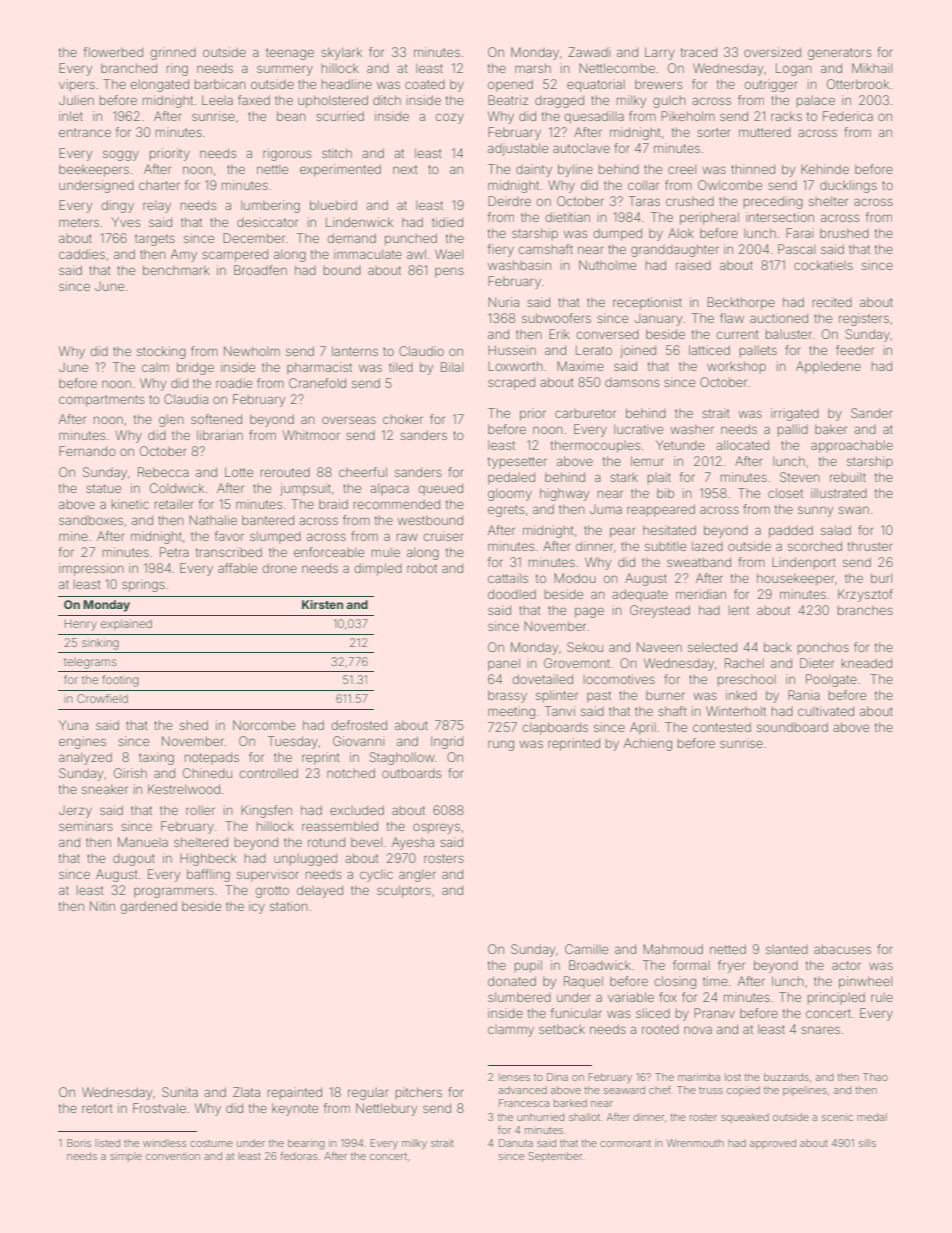 The width and height of the screenshot is (952, 1233). What do you see at coordinates (594, 117) in the screenshot?
I see `quesadilla` at bounding box center [594, 117].
